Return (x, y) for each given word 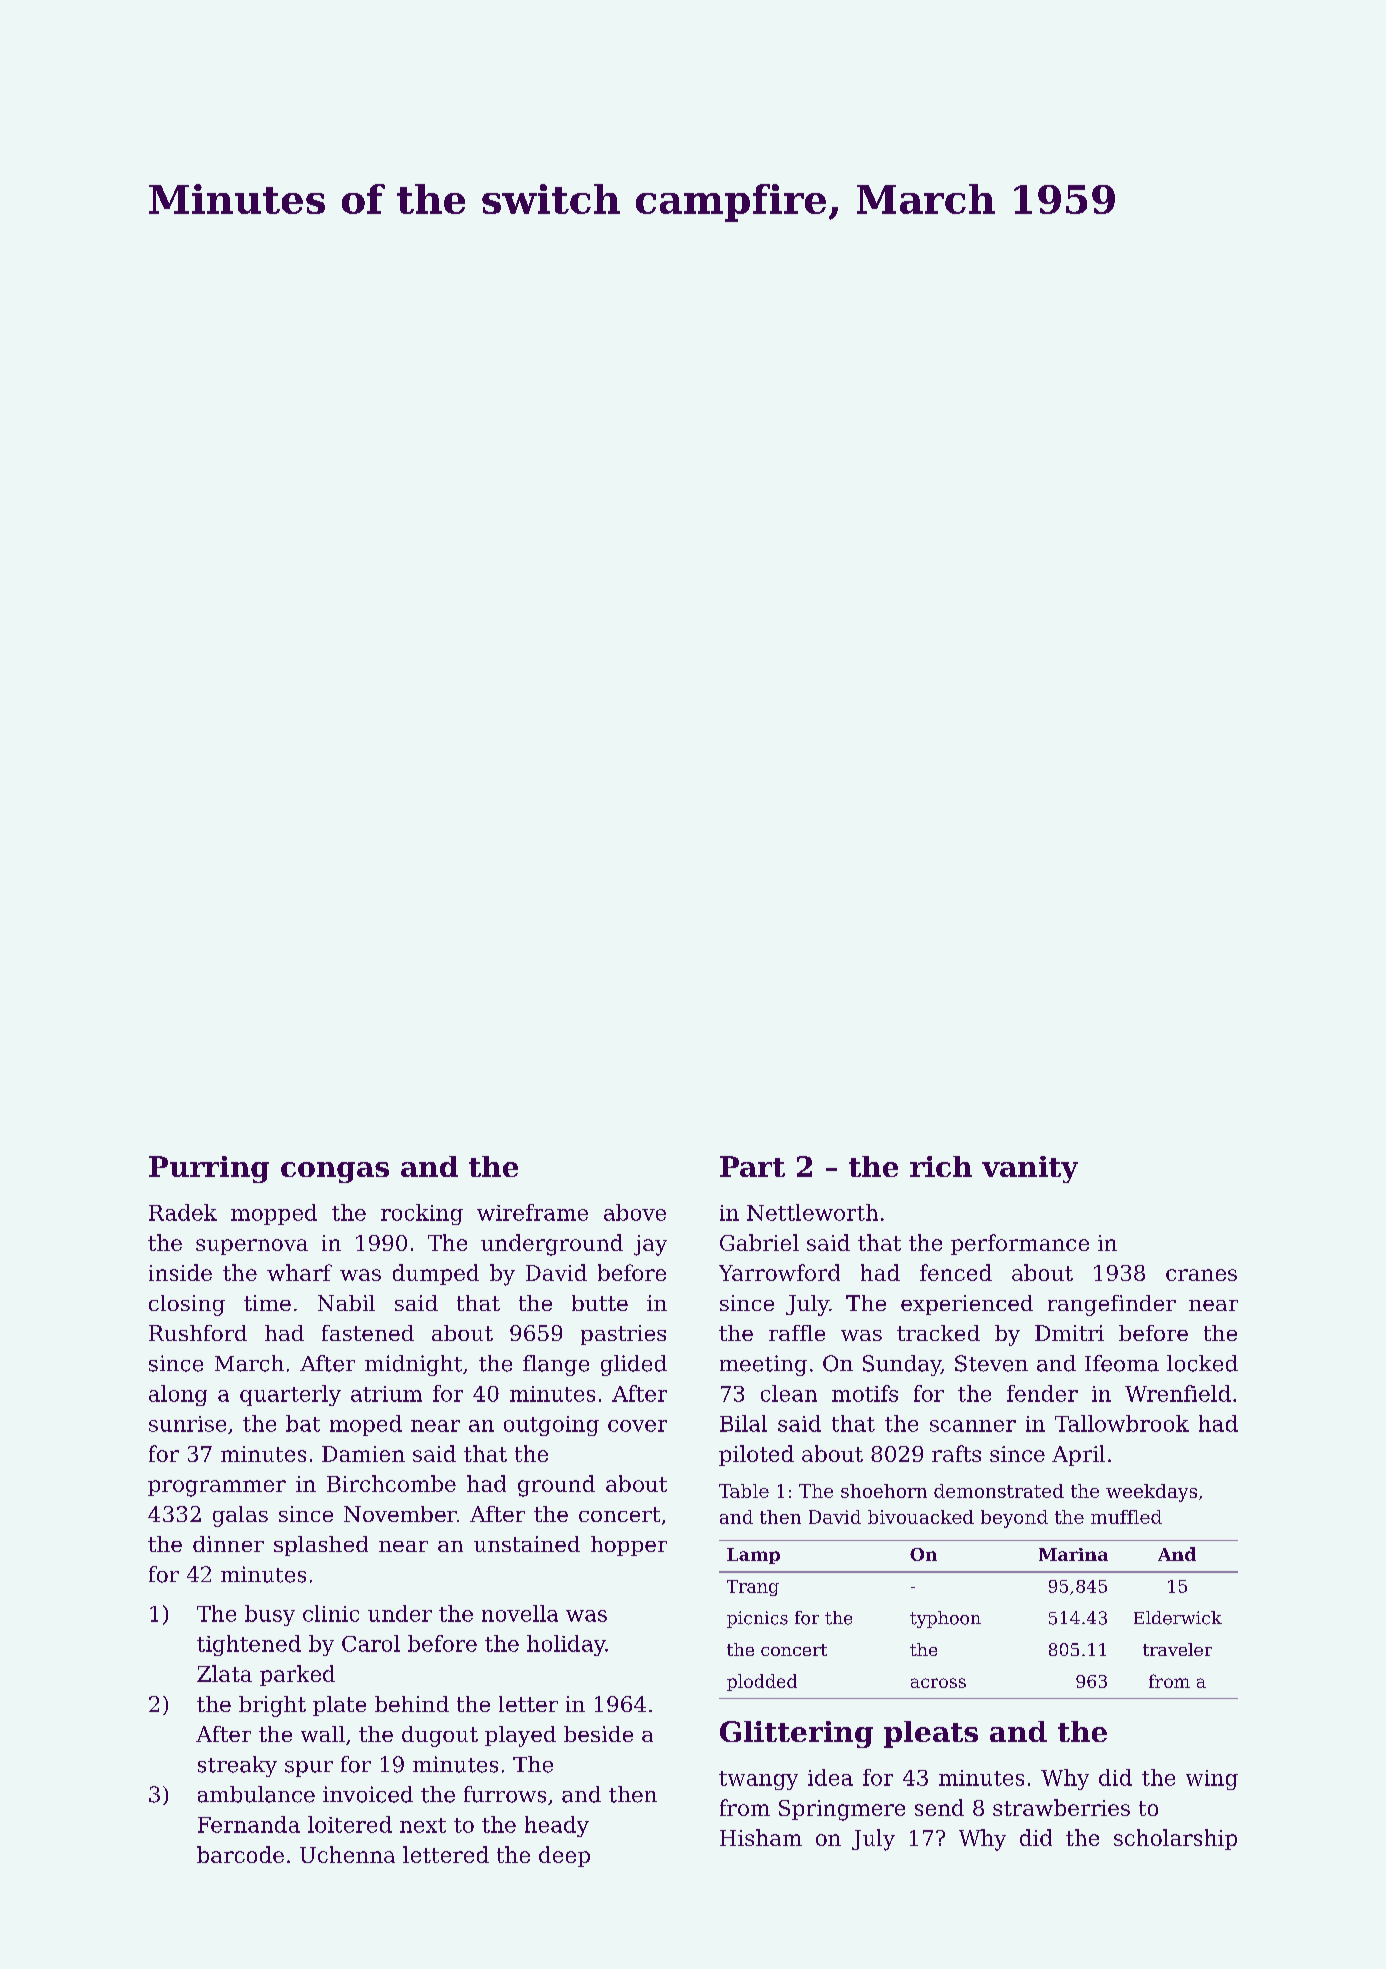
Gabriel (759, 1242)
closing (187, 1305)
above (635, 1212)
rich (941, 1166)
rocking (422, 1214)
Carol (371, 1643)
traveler (1177, 1649)
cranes (1201, 1275)
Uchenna (347, 1854)
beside (598, 1734)
